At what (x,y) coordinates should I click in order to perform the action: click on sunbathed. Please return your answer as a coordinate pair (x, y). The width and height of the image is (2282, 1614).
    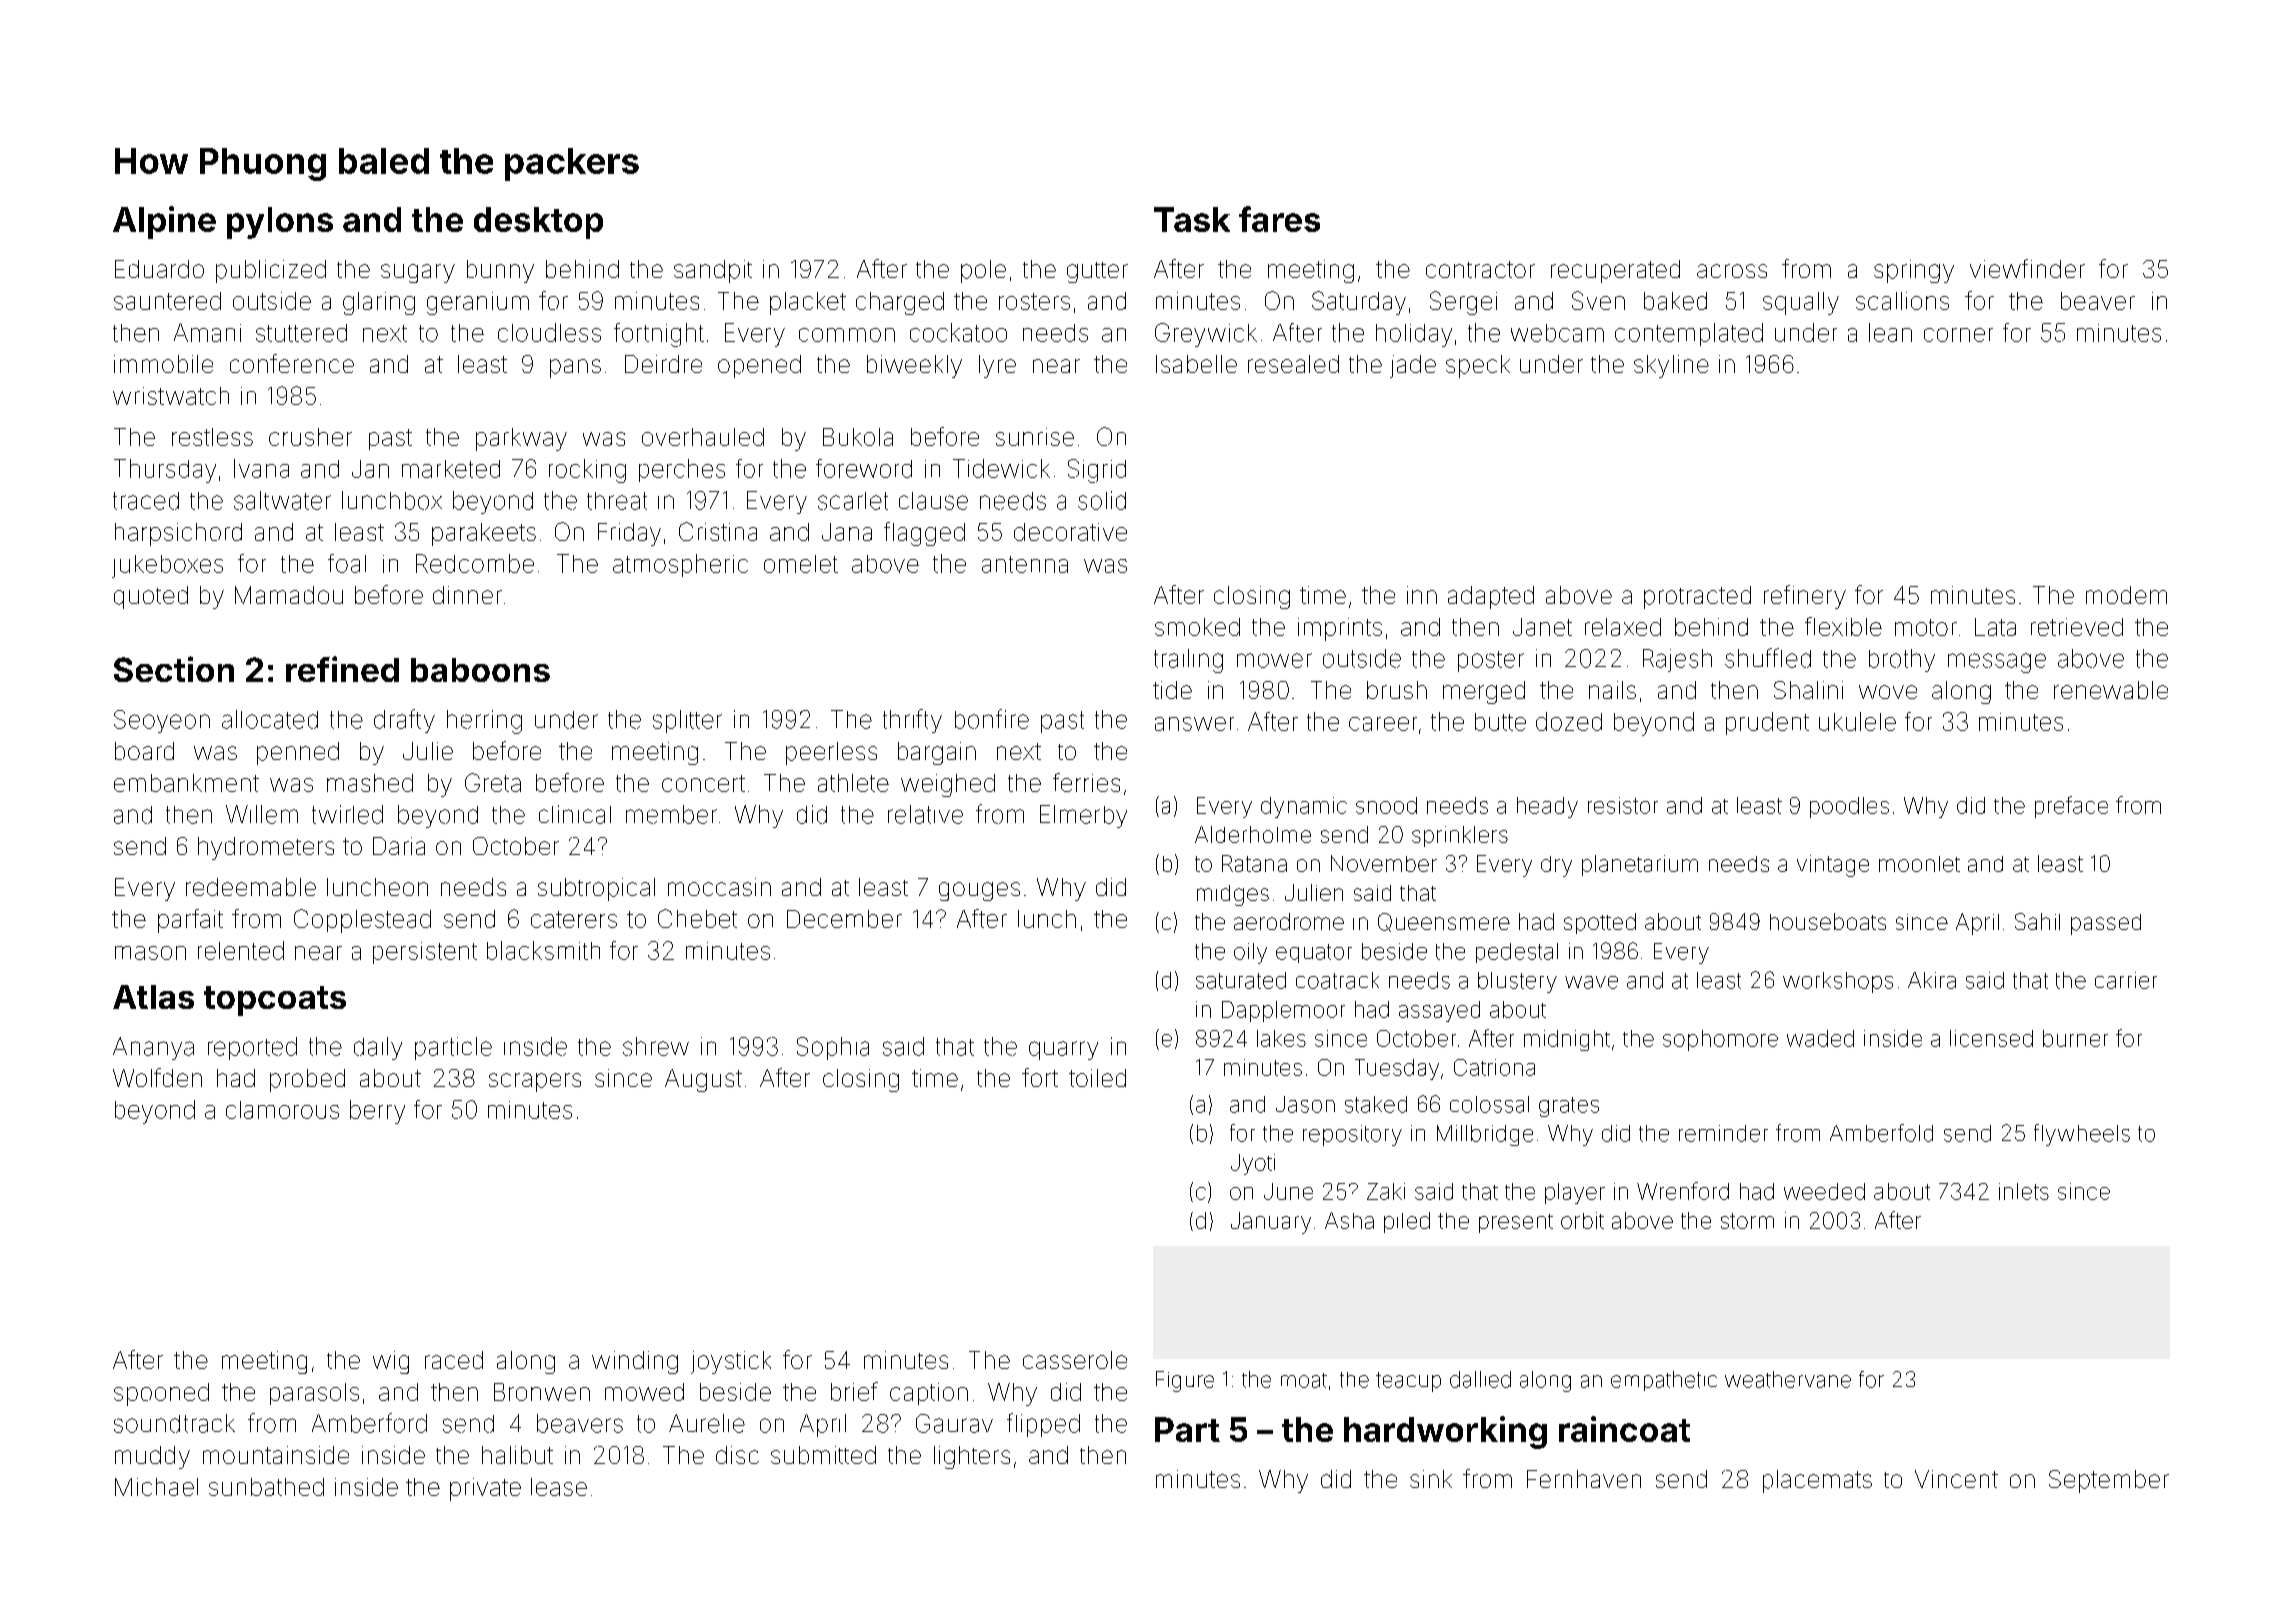
    Looking at the image, I should click on (266, 1487).
